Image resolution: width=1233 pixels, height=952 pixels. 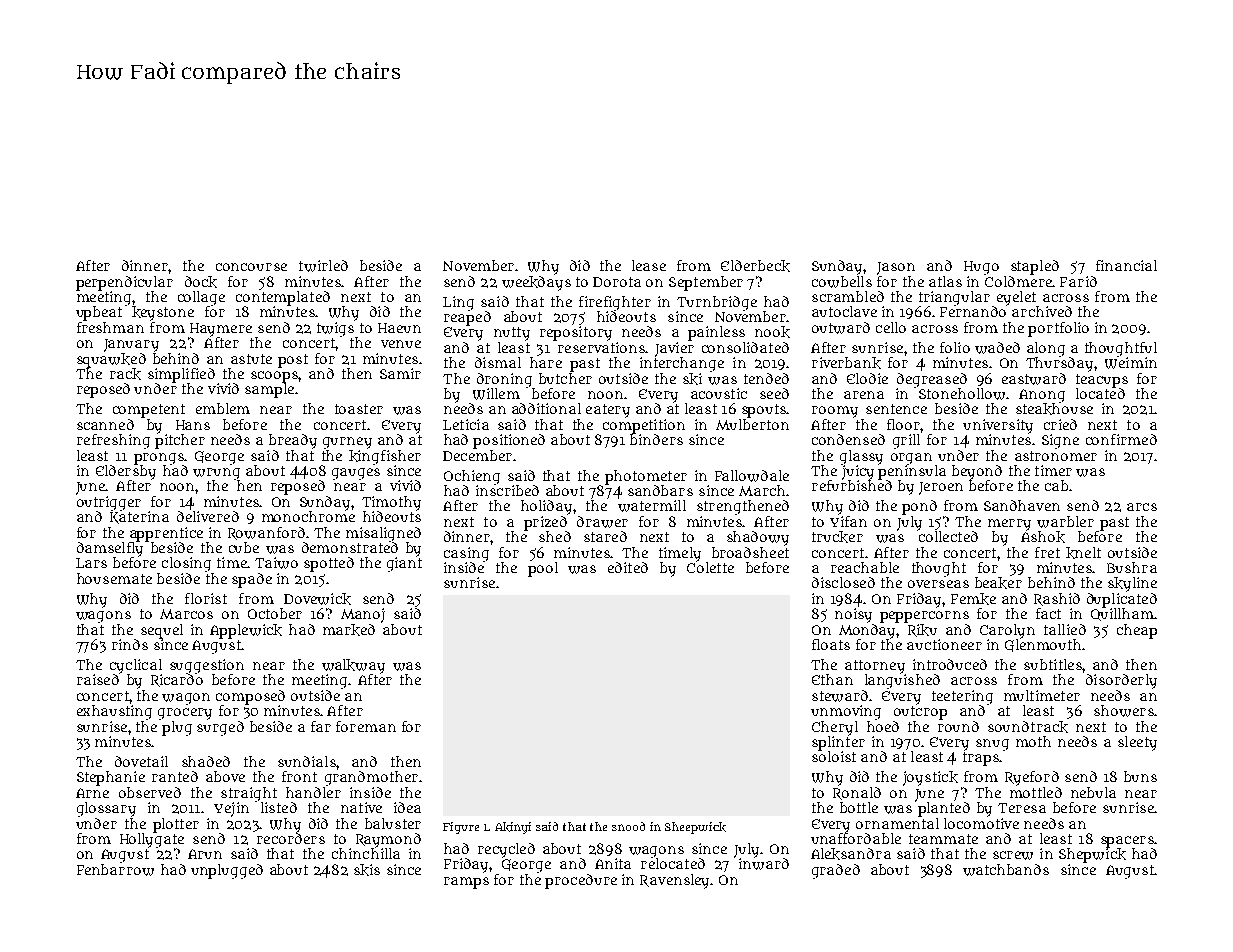 What do you see at coordinates (543, 569) in the screenshot?
I see `pool` at bounding box center [543, 569].
